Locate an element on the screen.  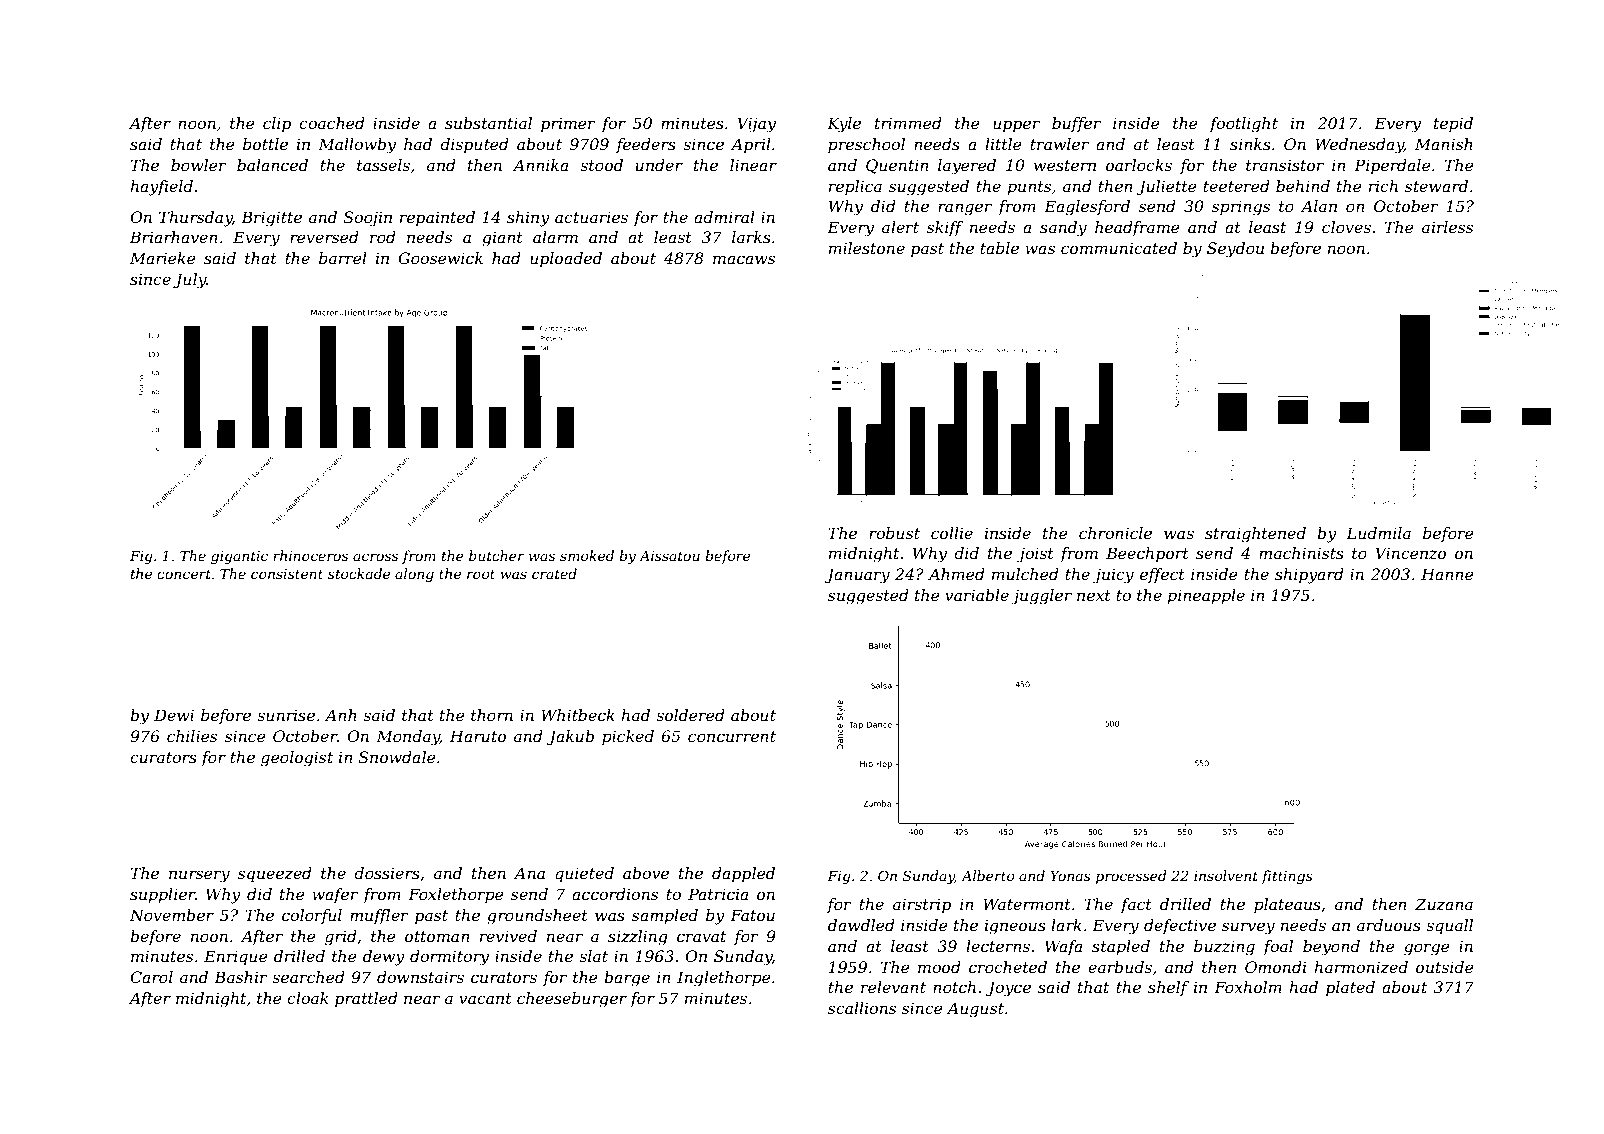
tepid is located at coordinates (1453, 124).
